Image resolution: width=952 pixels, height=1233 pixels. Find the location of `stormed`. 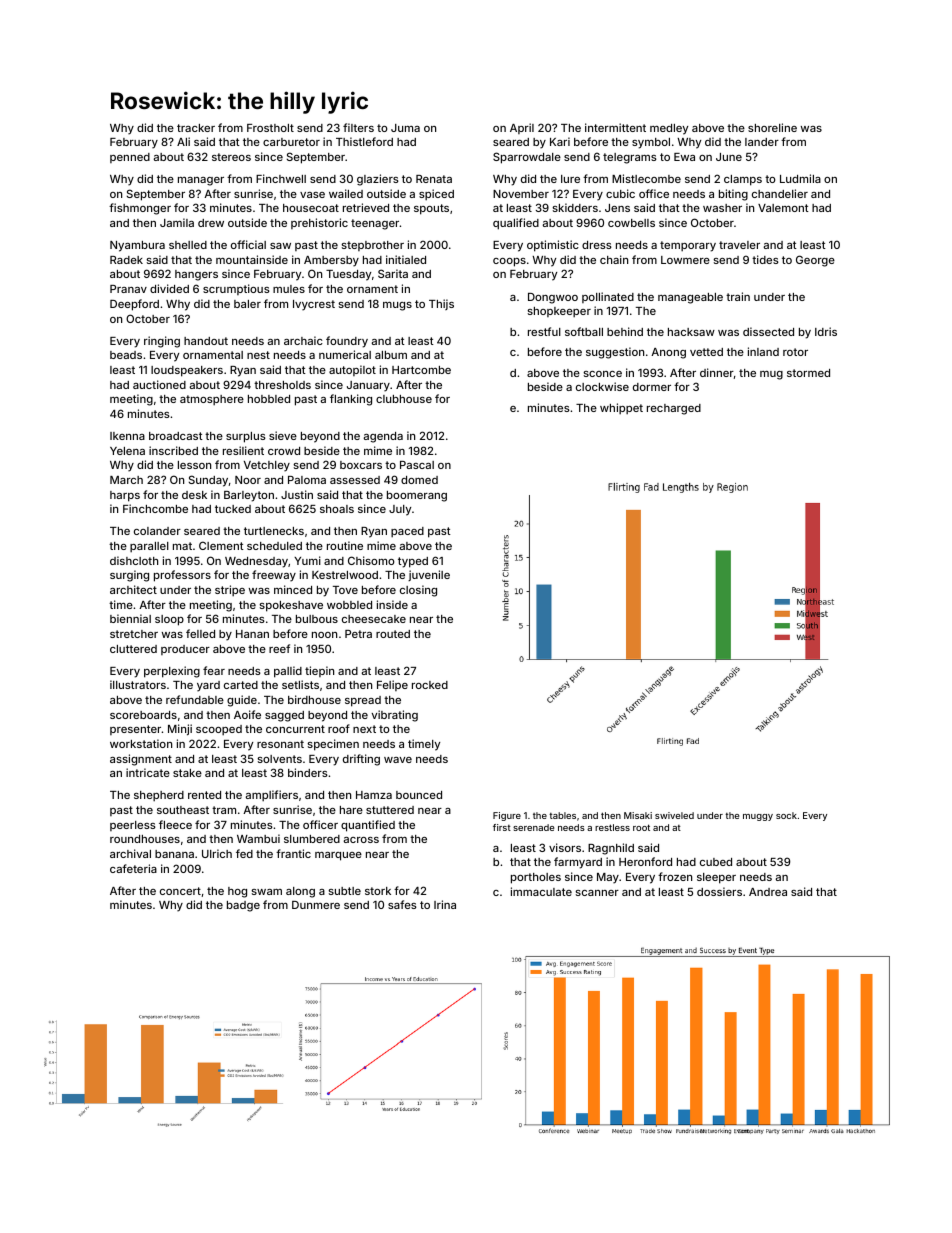

stormed is located at coordinates (808, 373).
